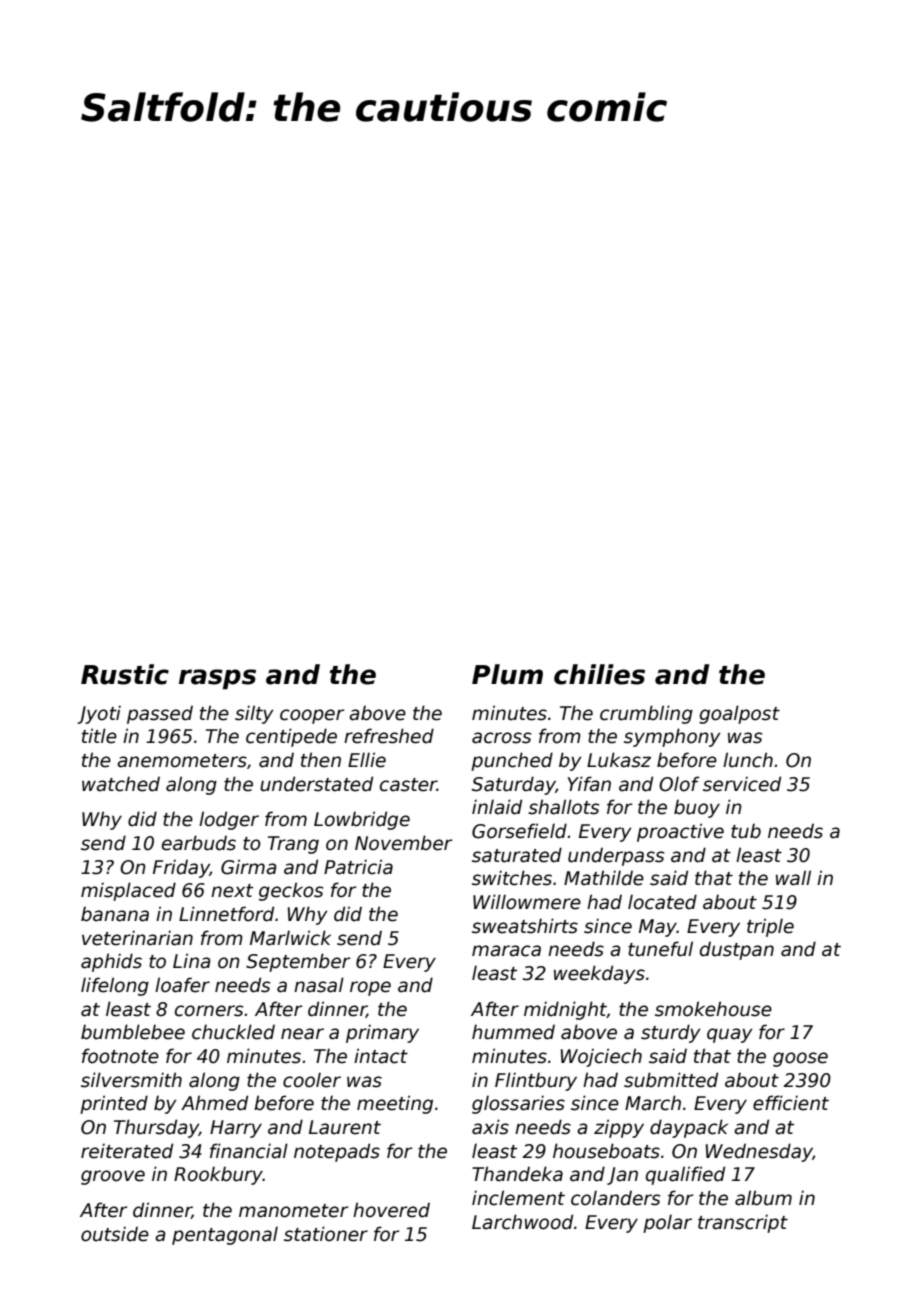 The image size is (924, 1308). I want to click on houseboats, so click(606, 1151).
